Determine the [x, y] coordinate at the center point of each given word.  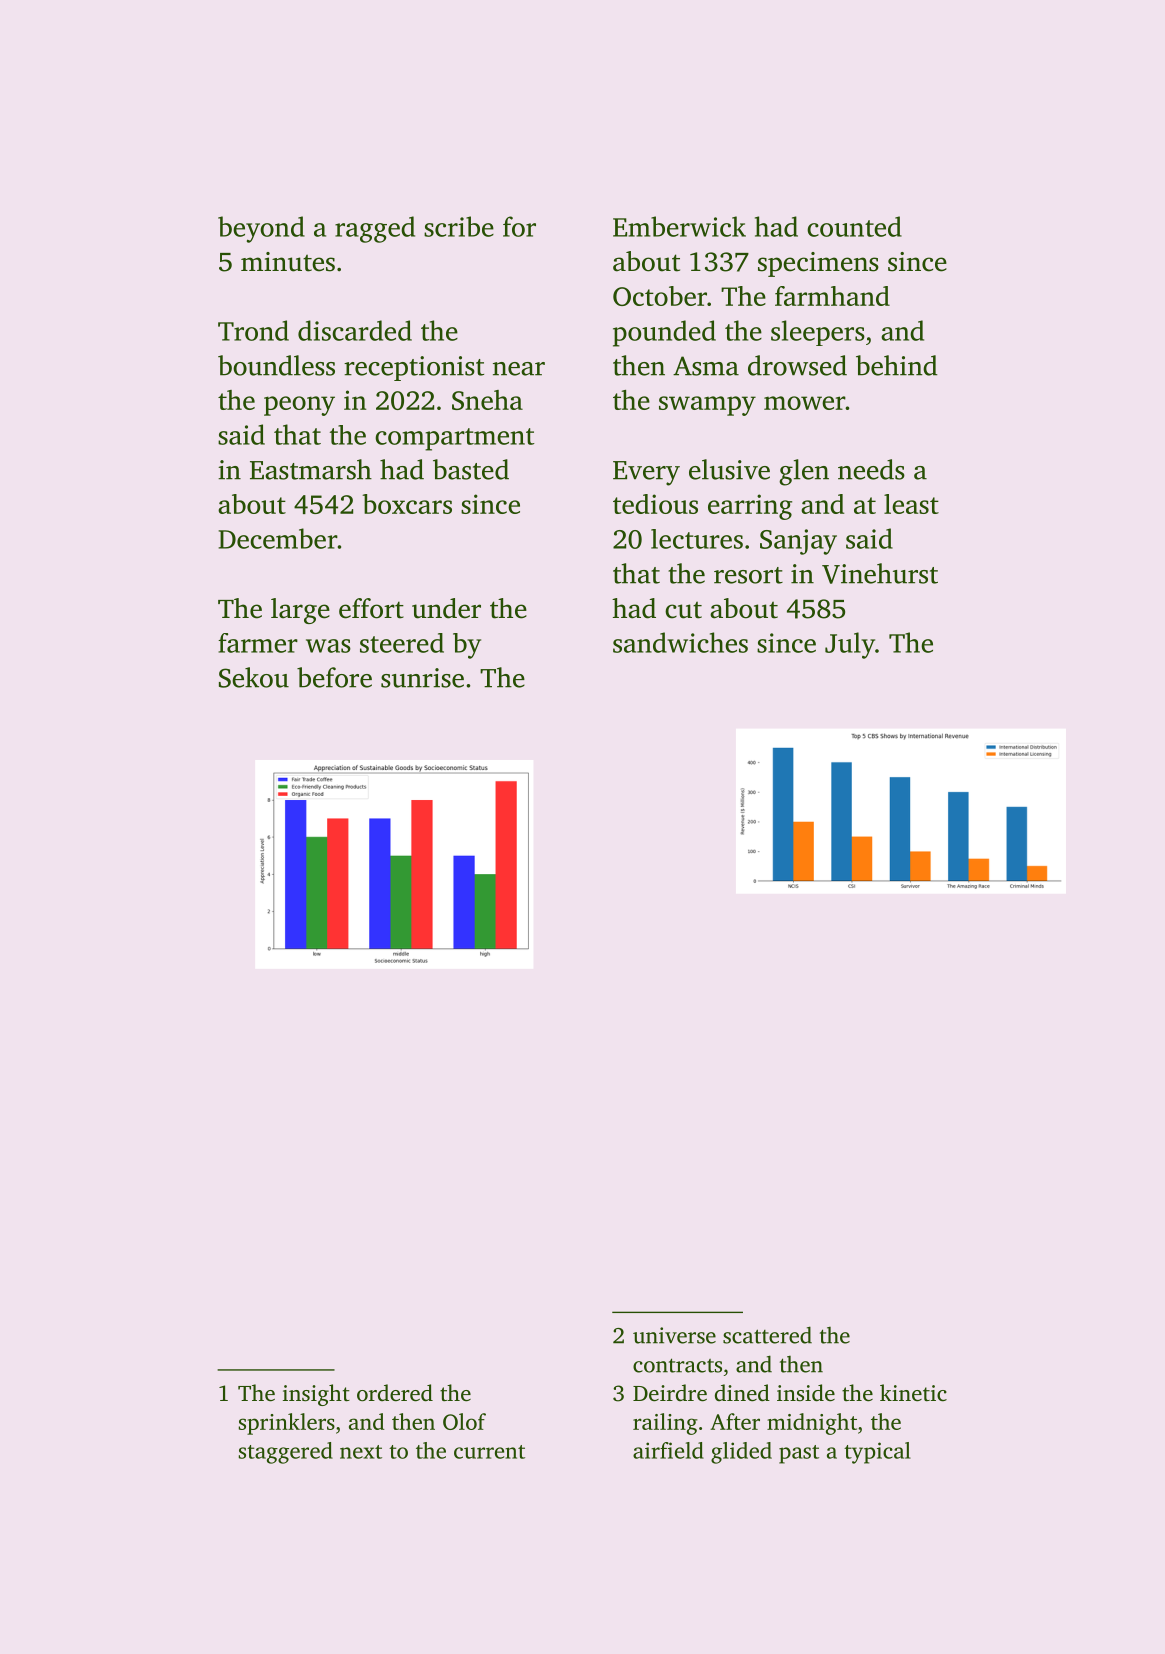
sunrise [422, 678]
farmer [258, 643]
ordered [395, 1393]
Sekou [254, 677]
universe [674, 1335]
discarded [355, 330]
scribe [459, 226]
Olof [464, 1421]
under [446, 608]
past [799, 1454]
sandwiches [680, 642]
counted [854, 226]
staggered [286, 1453]
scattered [767, 1335]
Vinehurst [880, 573]
